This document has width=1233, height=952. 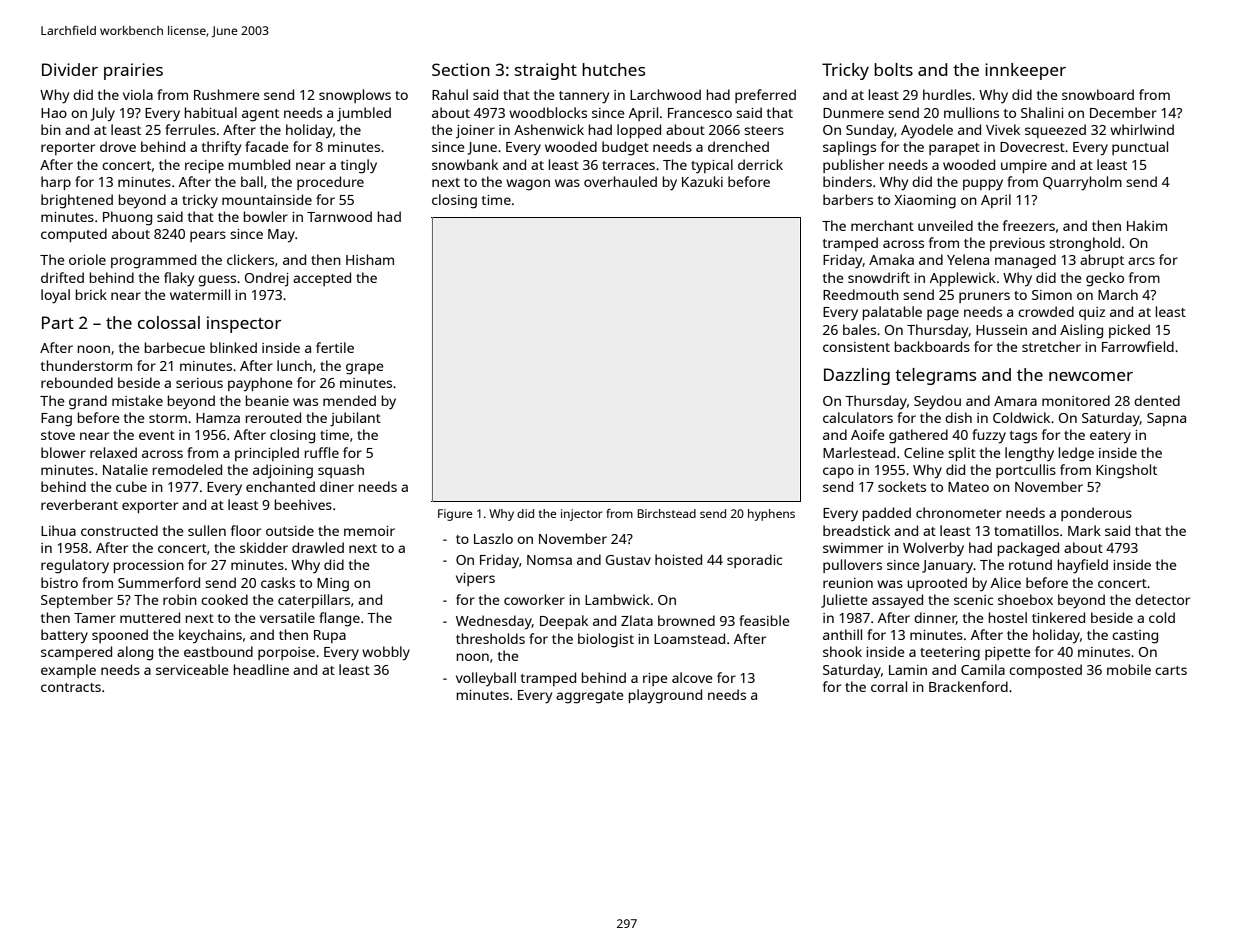 I want to click on prairies, so click(x=133, y=71).
